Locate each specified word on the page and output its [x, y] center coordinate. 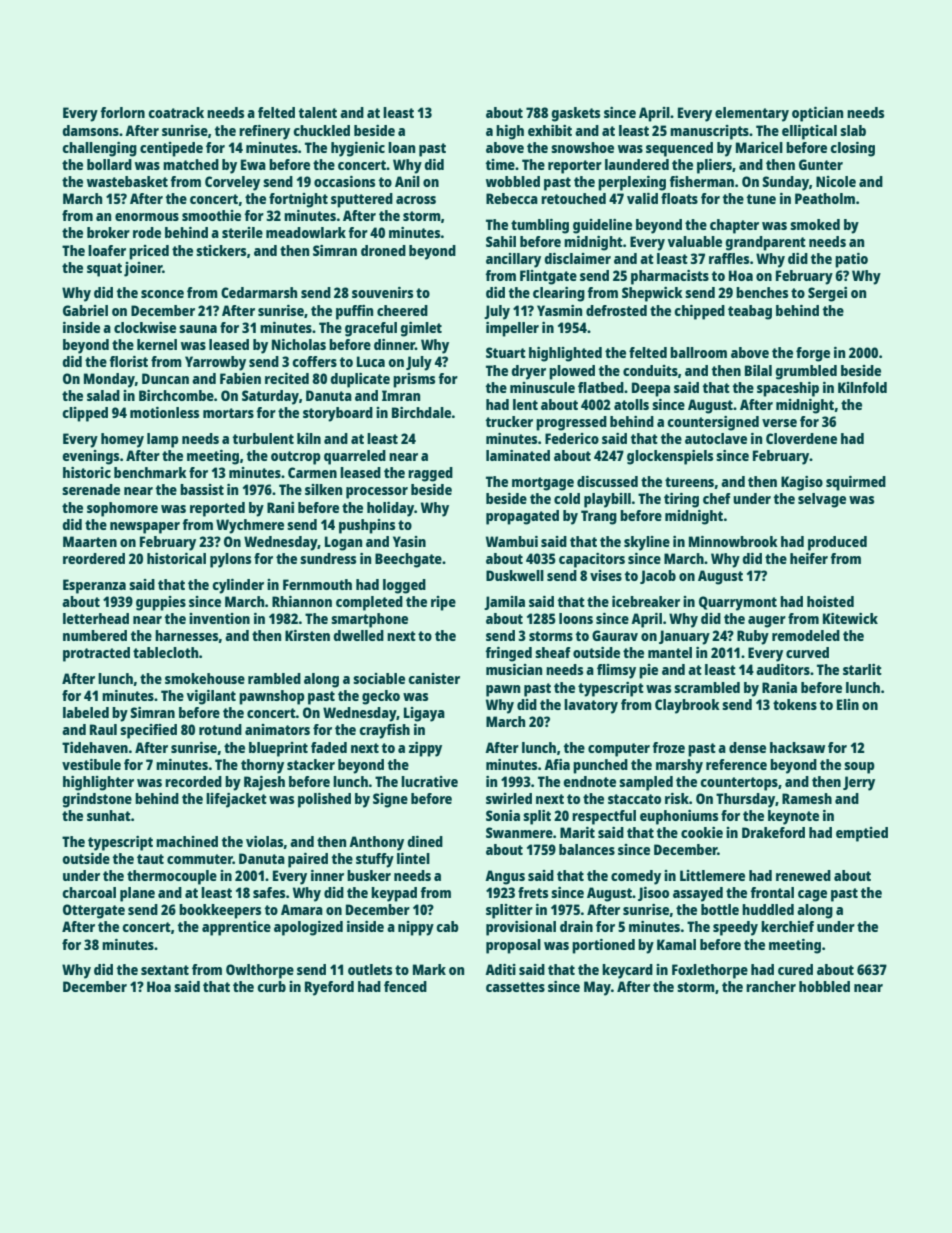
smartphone [369, 620]
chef [717, 498]
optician [817, 114]
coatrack [176, 112]
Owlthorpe [260, 971]
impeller [512, 329]
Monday [109, 380]
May [597, 988]
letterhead [96, 618]
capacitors [592, 560]
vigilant [211, 697]
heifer [809, 558]
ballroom [698, 352]
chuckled [321, 130]
